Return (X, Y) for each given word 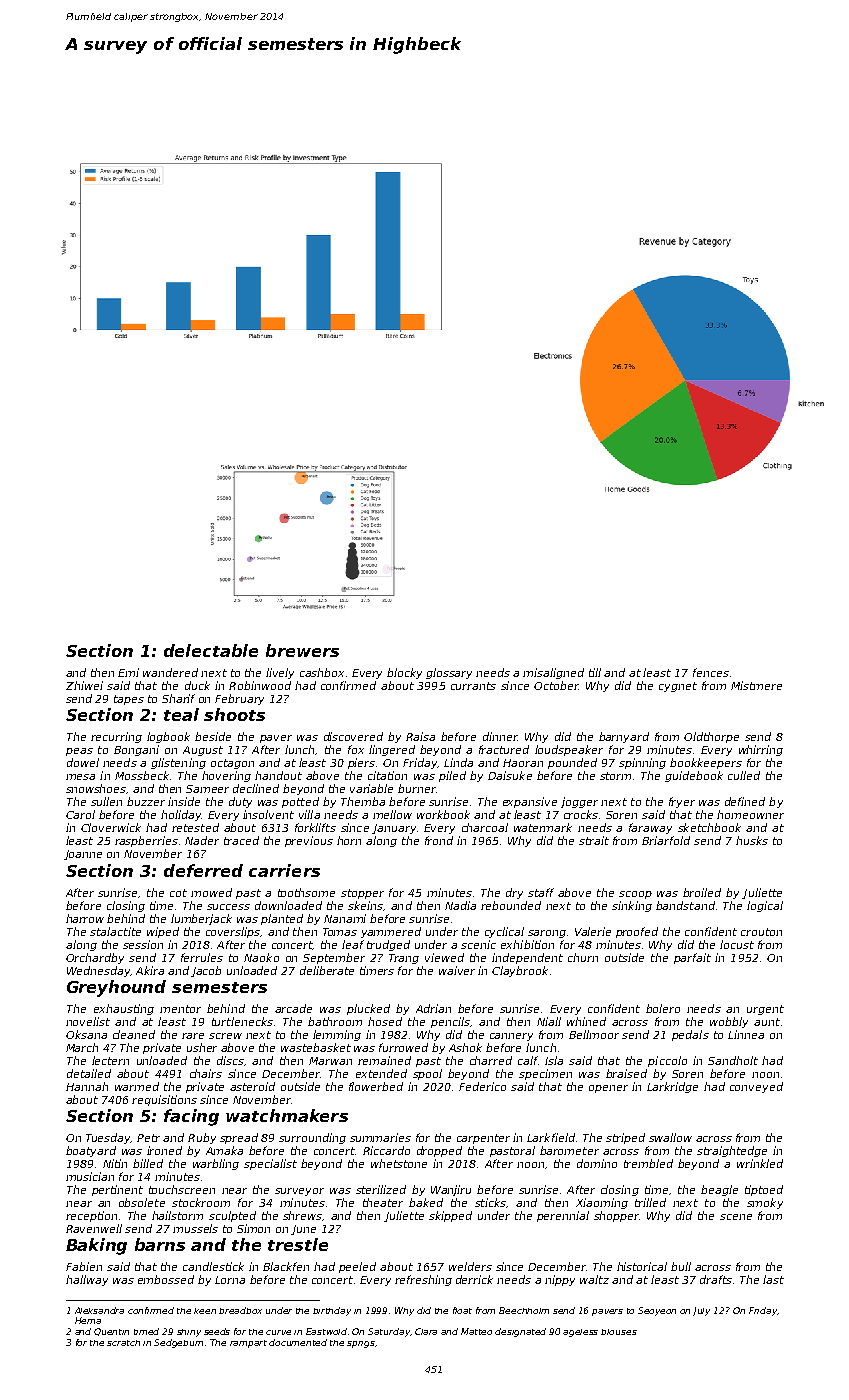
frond (439, 840)
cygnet (678, 687)
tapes (129, 700)
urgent (765, 1010)
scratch (123, 1343)
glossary (449, 673)
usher (202, 1047)
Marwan (330, 1061)
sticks (490, 1202)
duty (240, 802)
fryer (682, 802)
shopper (616, 1216)
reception (91, 1216)
